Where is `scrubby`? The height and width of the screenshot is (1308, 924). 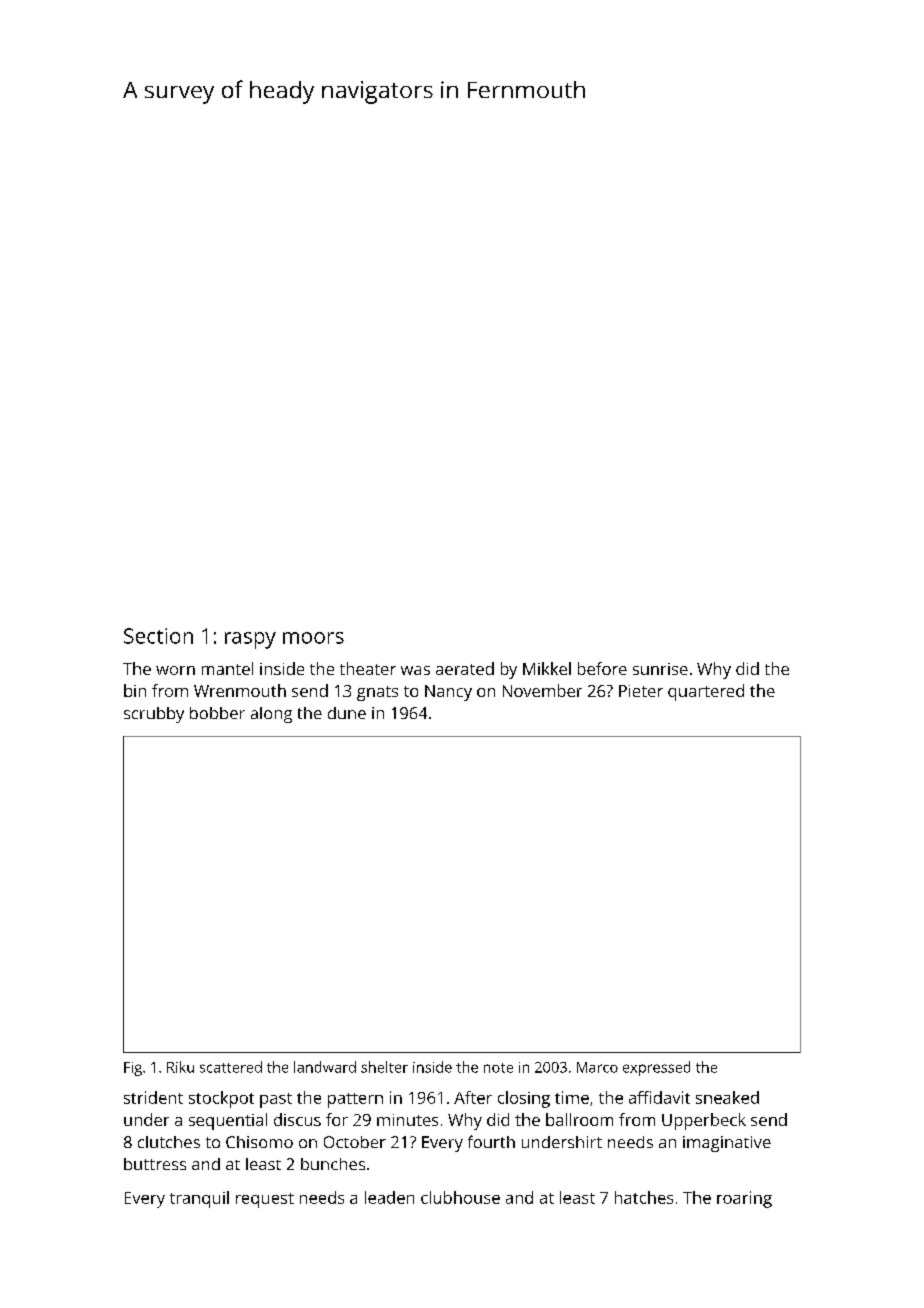
scrubby is located at coordinates (154, 715).
